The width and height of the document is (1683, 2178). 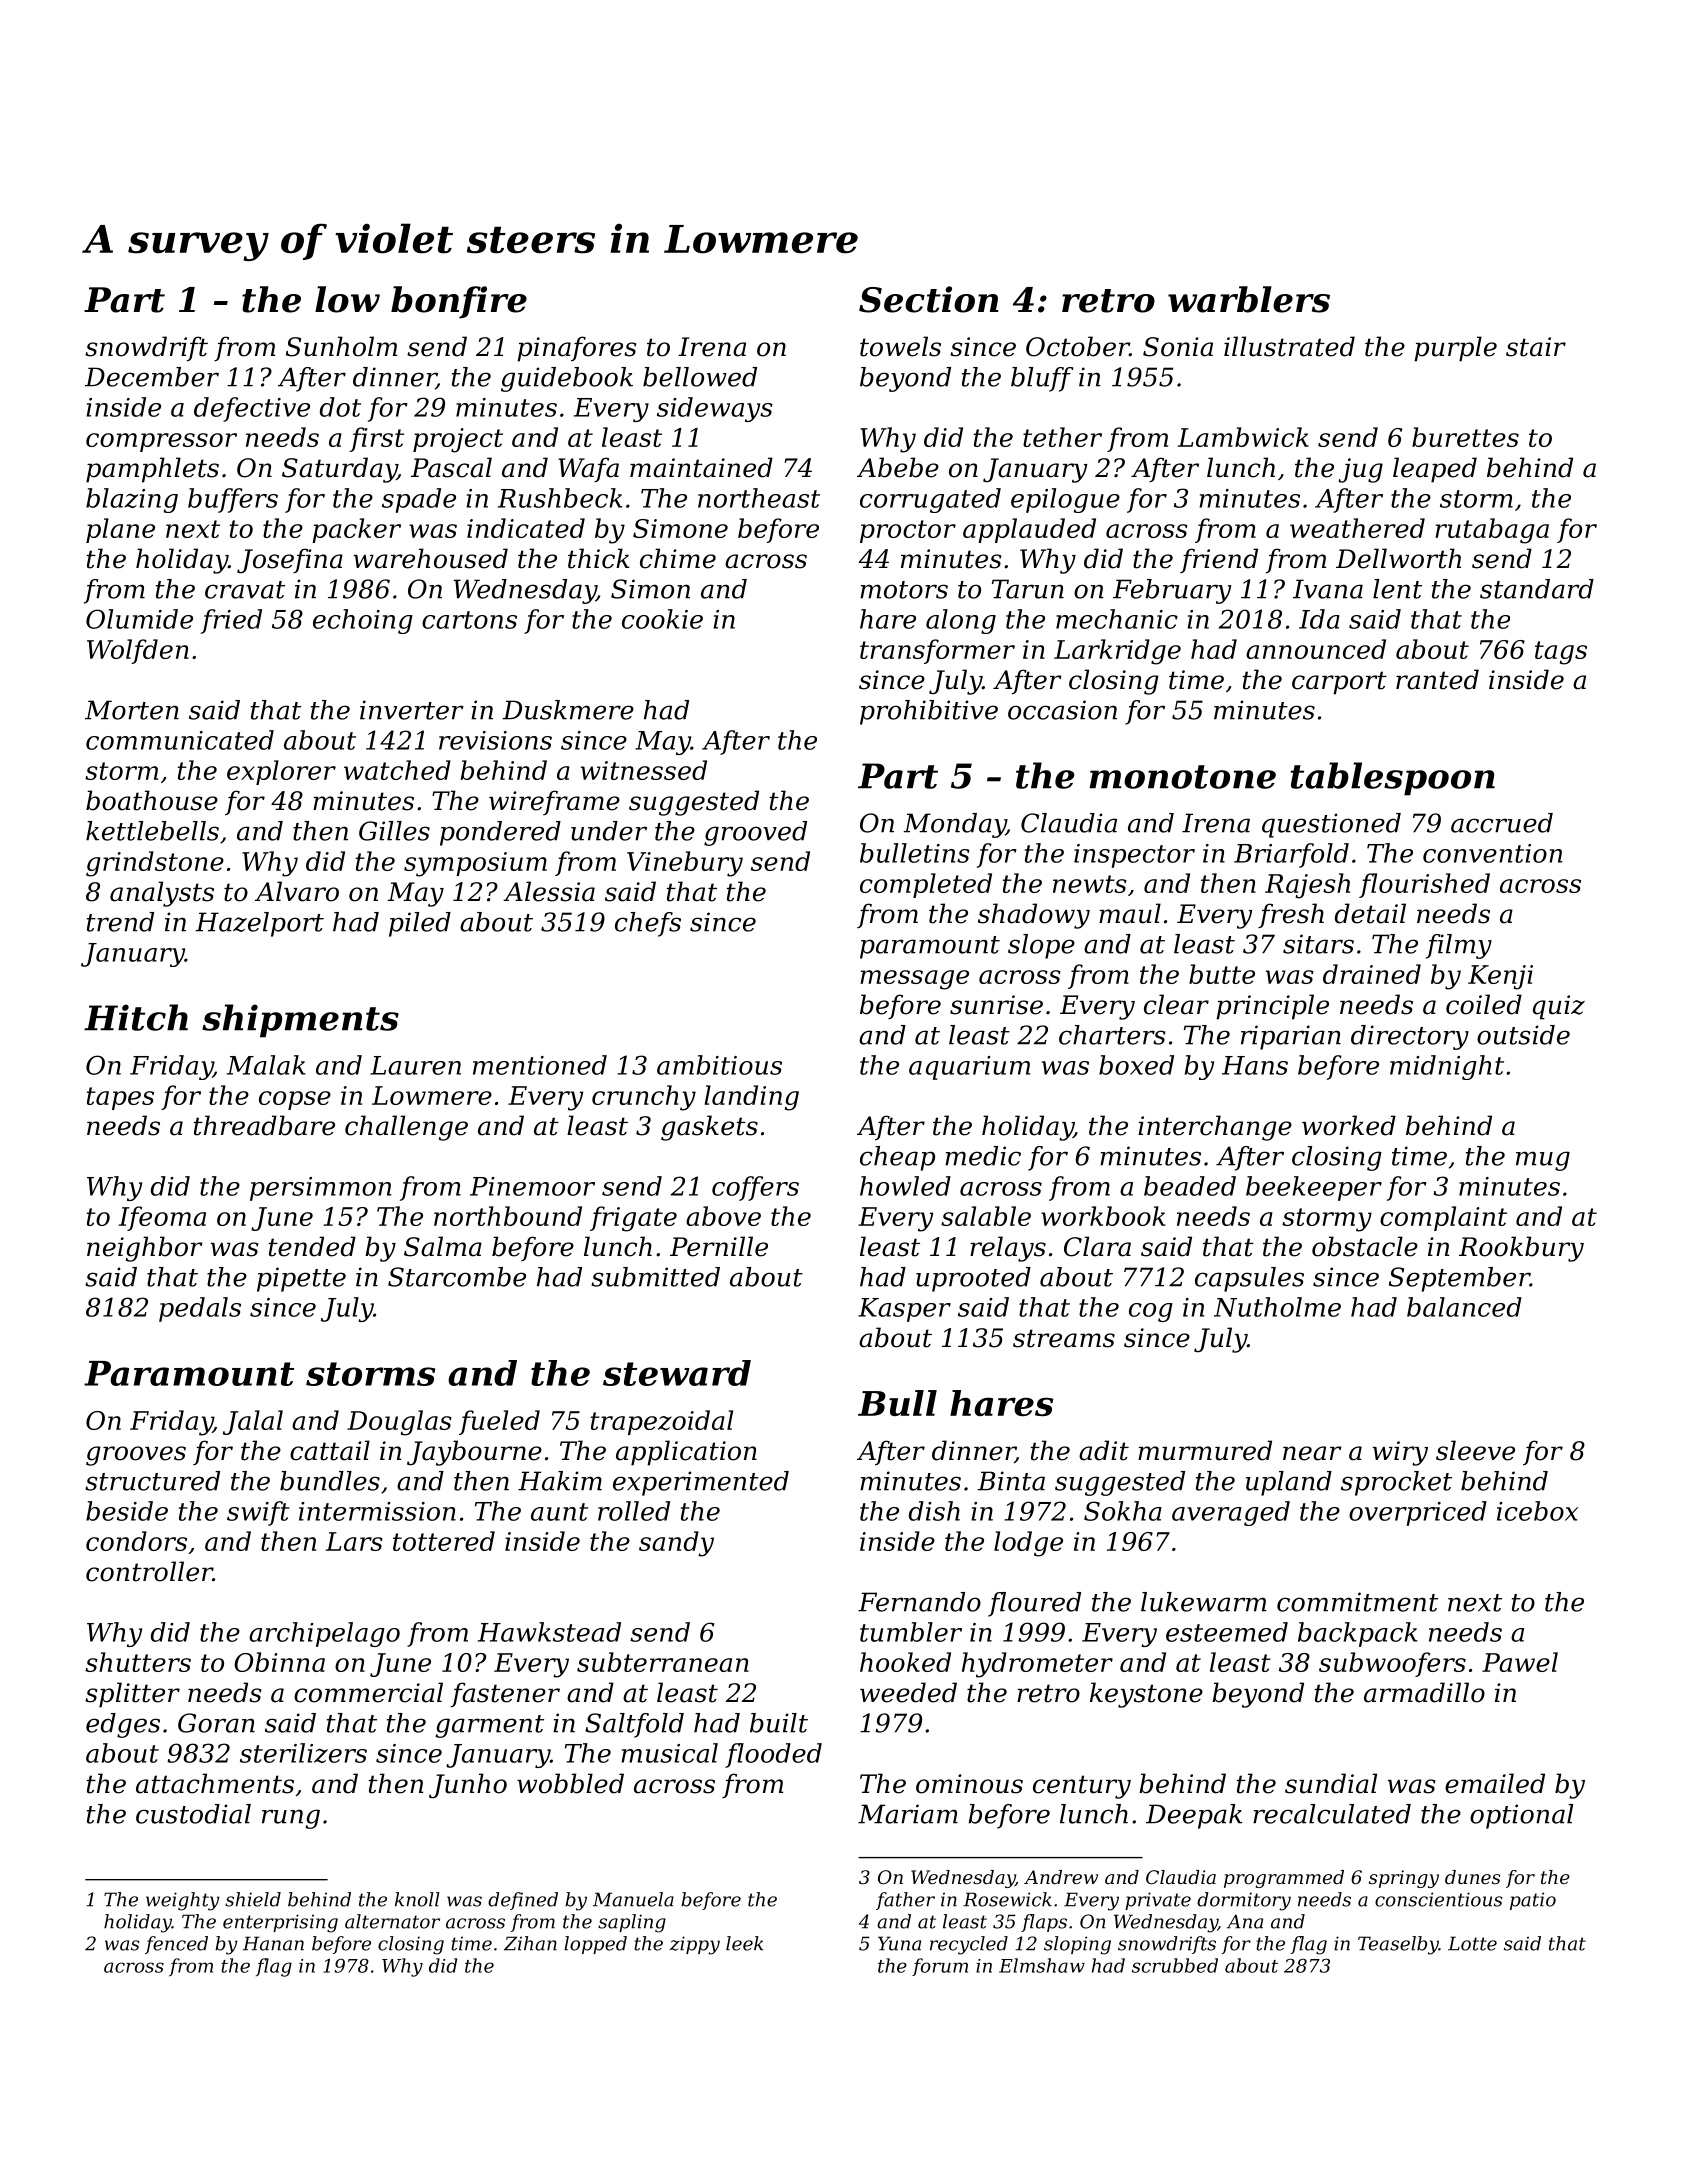 I want to click on steward, so click(x=677, y=1373).
